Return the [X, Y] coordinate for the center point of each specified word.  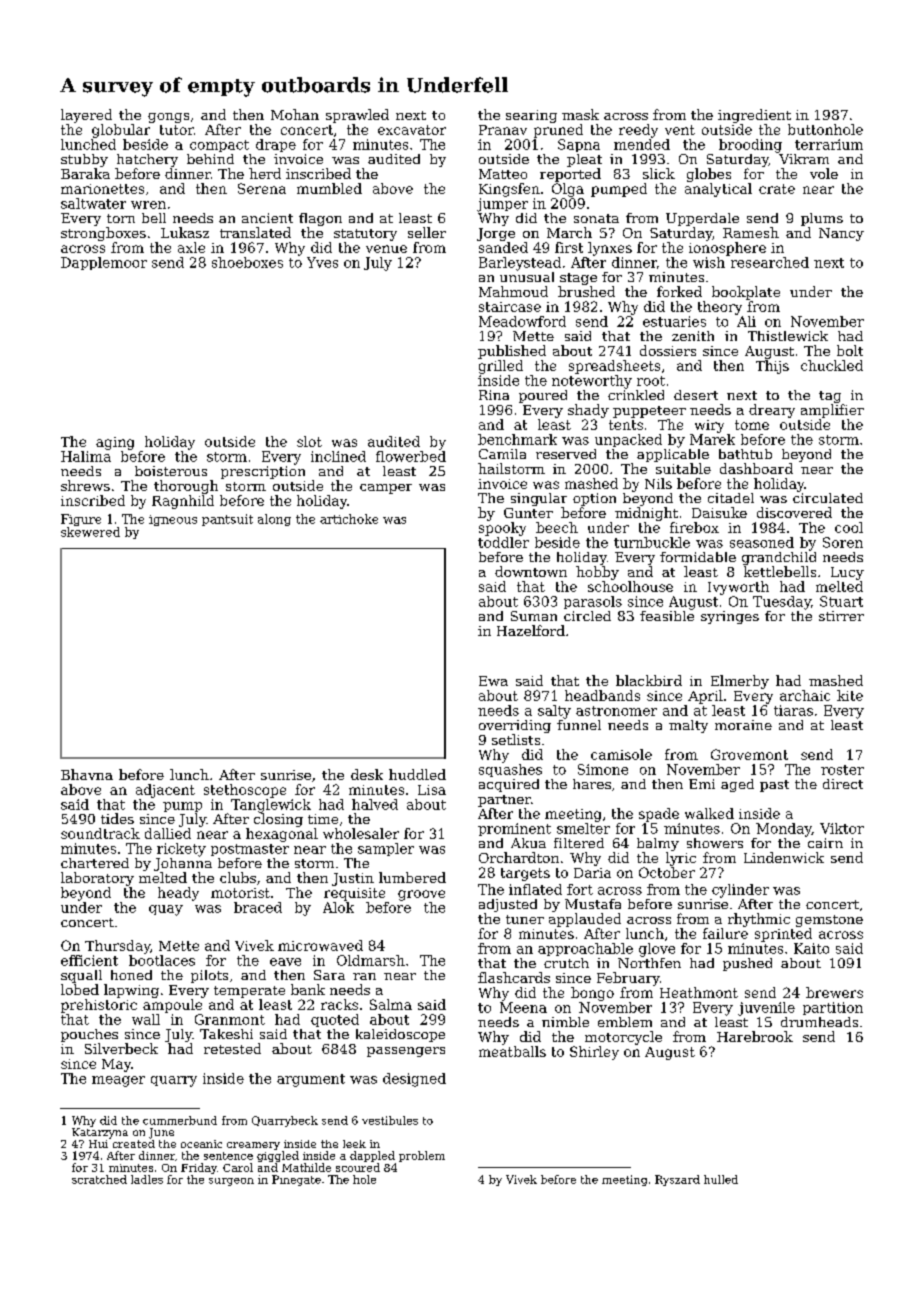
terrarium [829, 144]
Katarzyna [100, 1133]
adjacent [165, 791]
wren [148, 205]
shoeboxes [247, 262]
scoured [358, 1167]
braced [258, 907]
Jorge [496, 234]
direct [843, 784]
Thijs [772, 367]
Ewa [493, 681]
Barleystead [520, 264]
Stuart [841, 601]
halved [375, 804]
